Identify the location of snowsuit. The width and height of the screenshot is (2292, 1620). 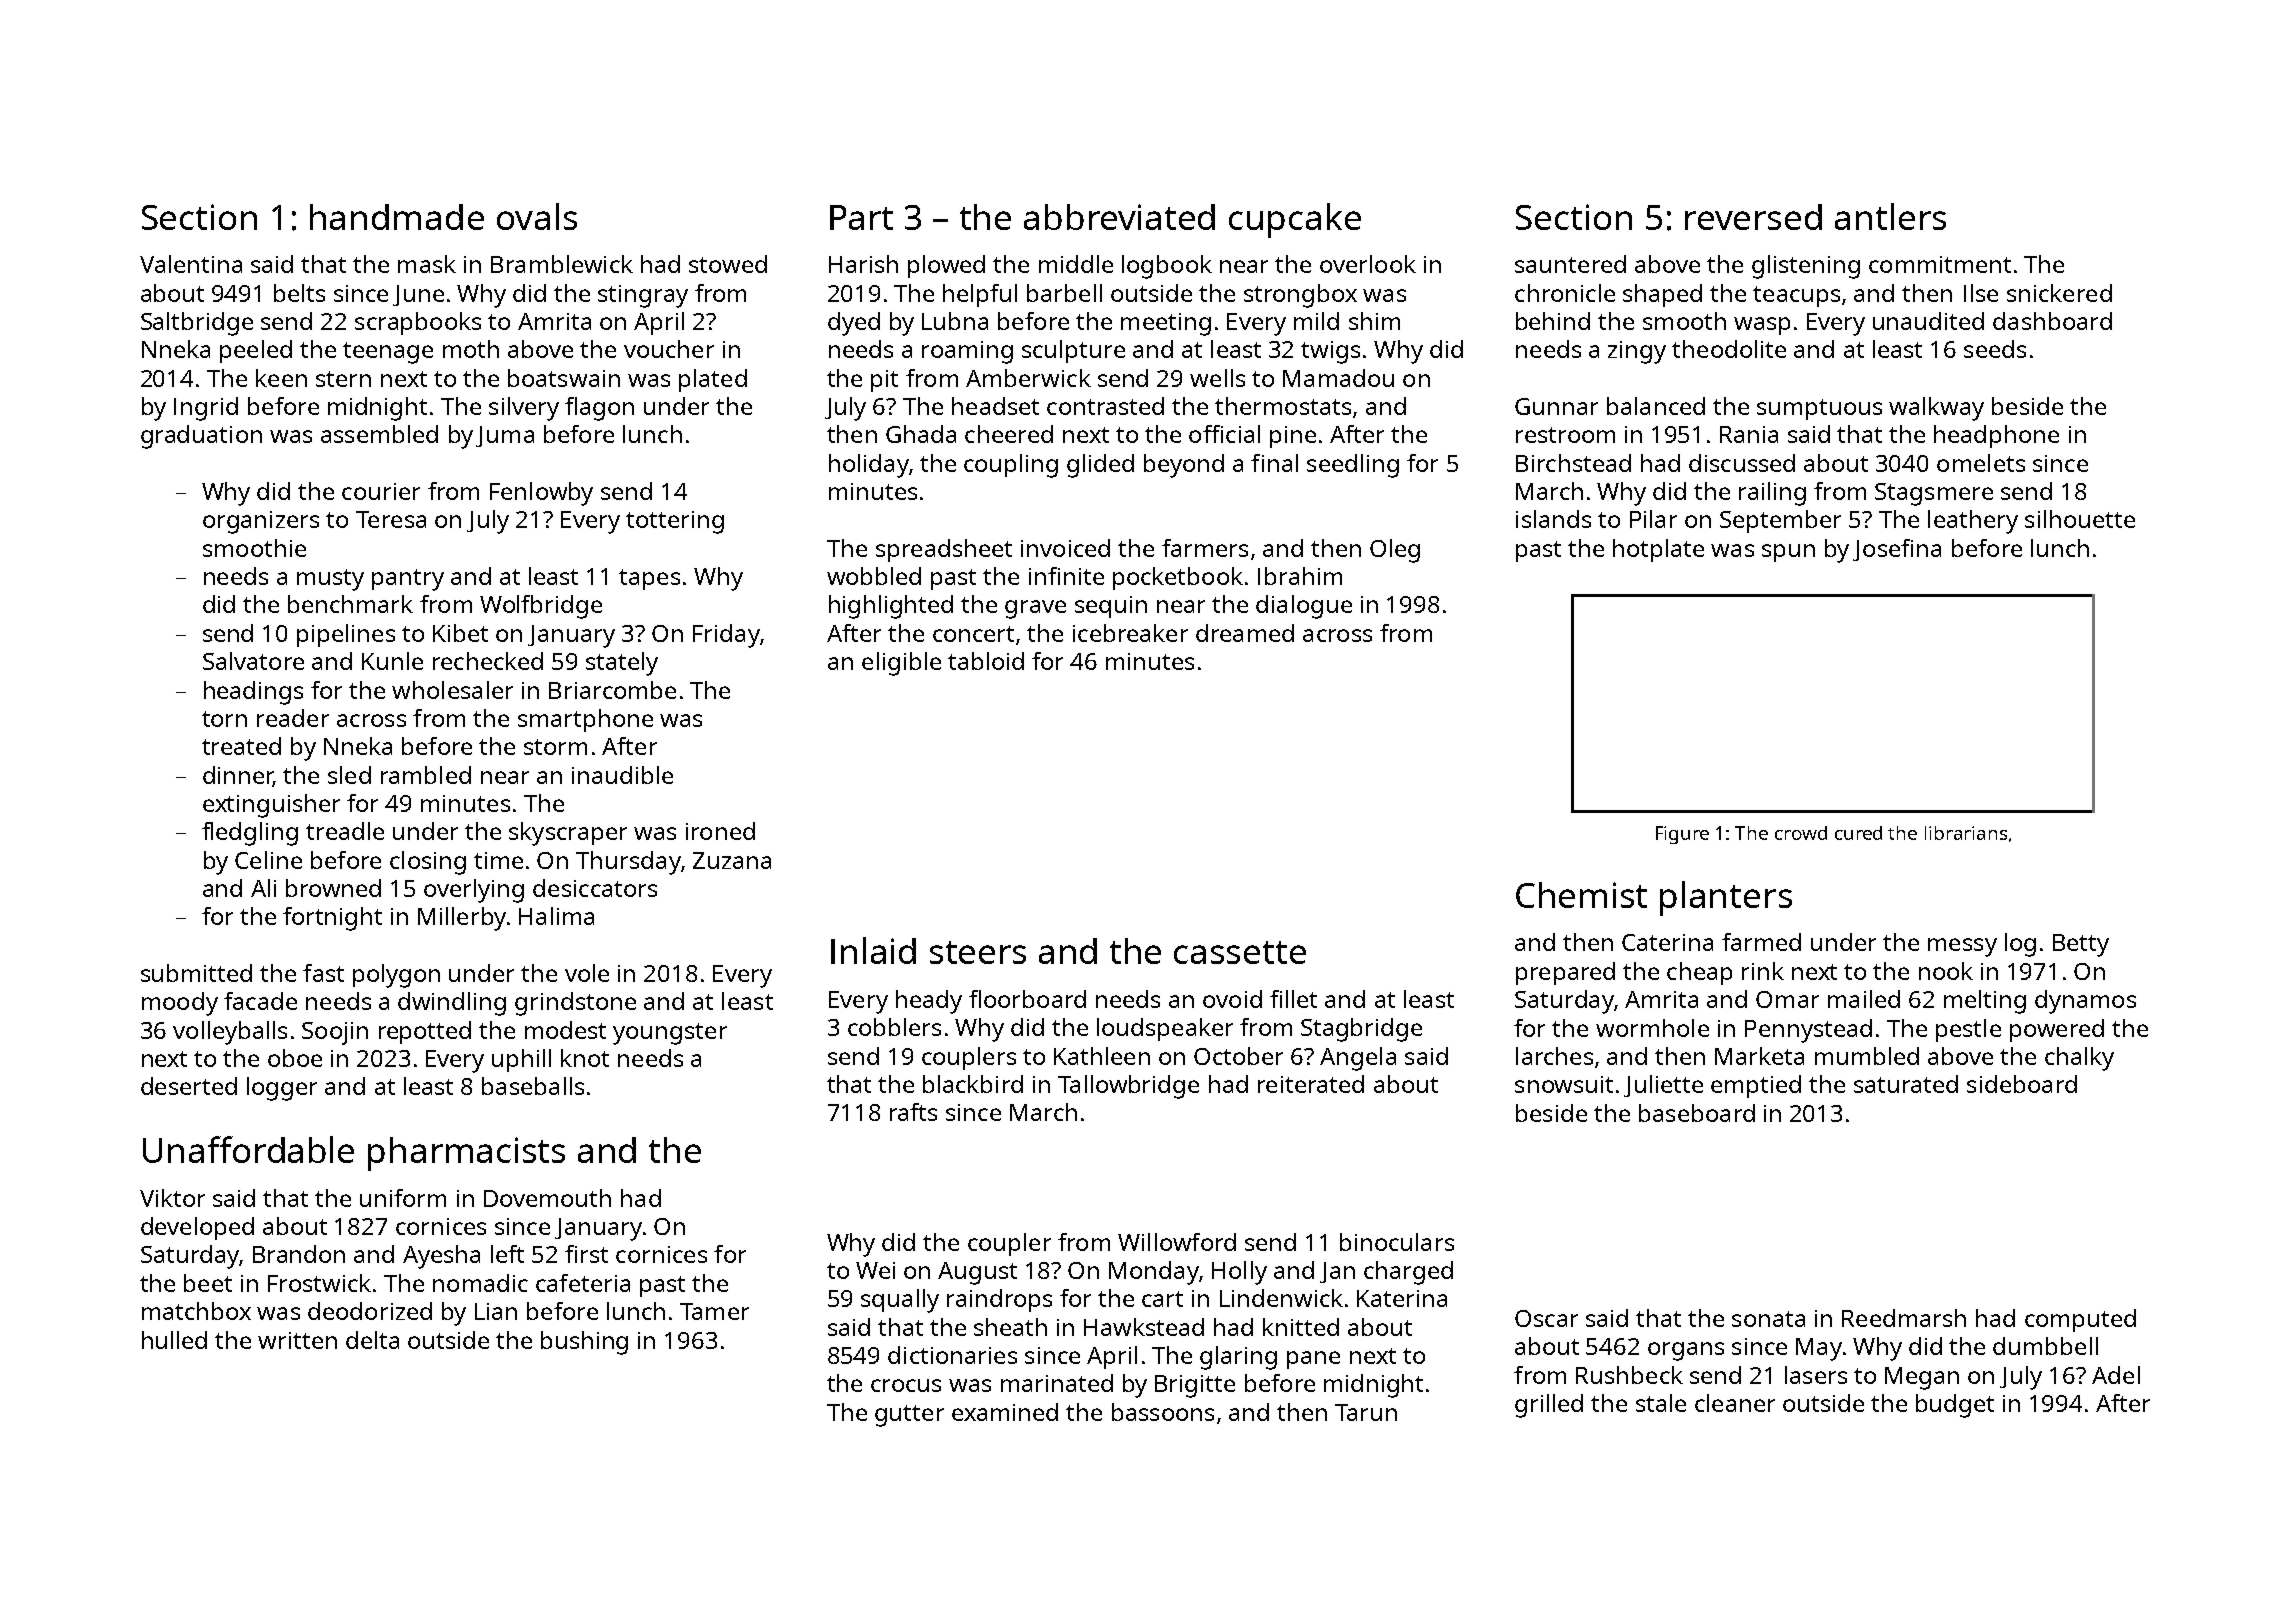
(1564, 1084).
